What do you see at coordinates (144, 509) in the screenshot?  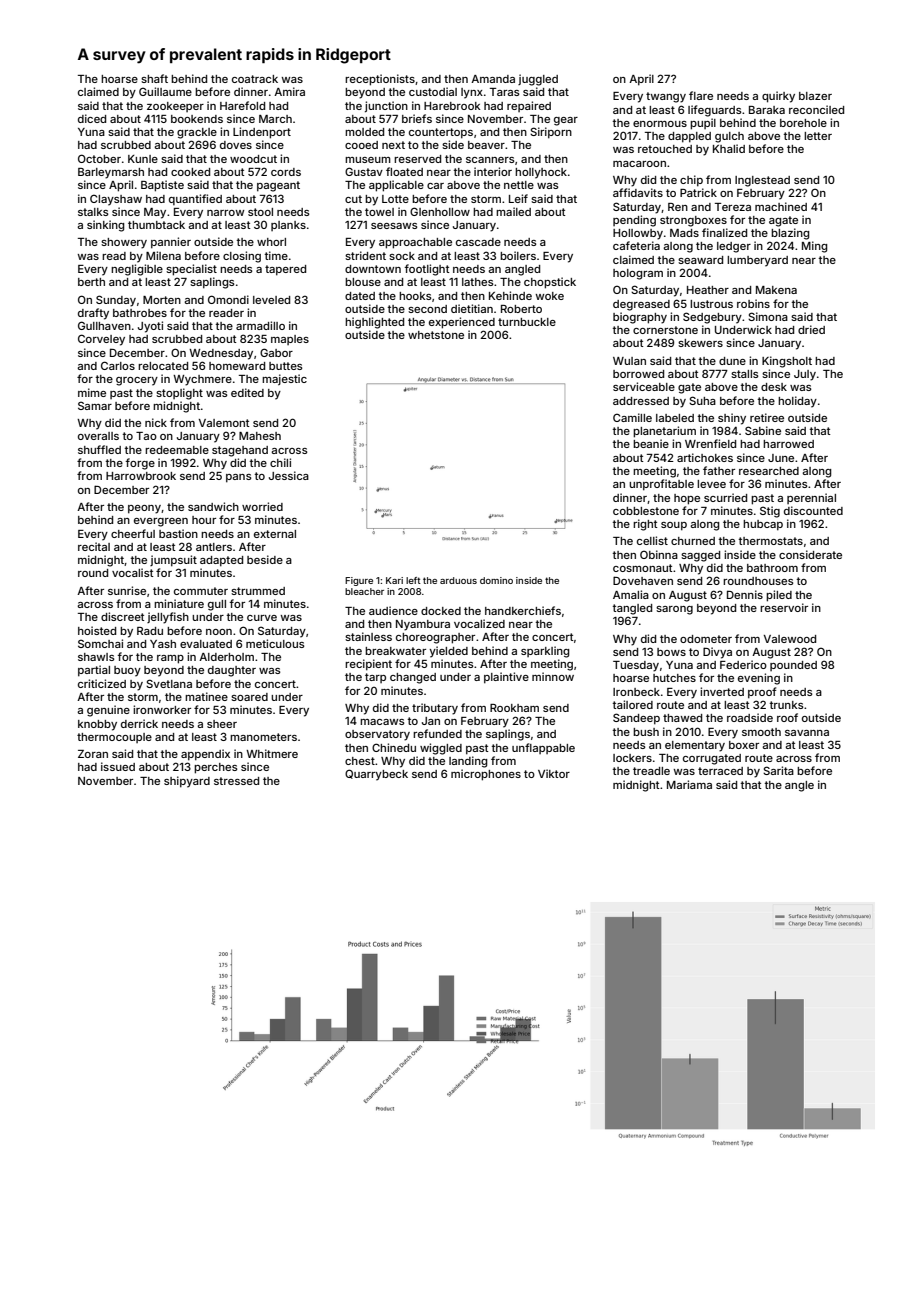 I see `peony` at bounding box center [144, 509].
